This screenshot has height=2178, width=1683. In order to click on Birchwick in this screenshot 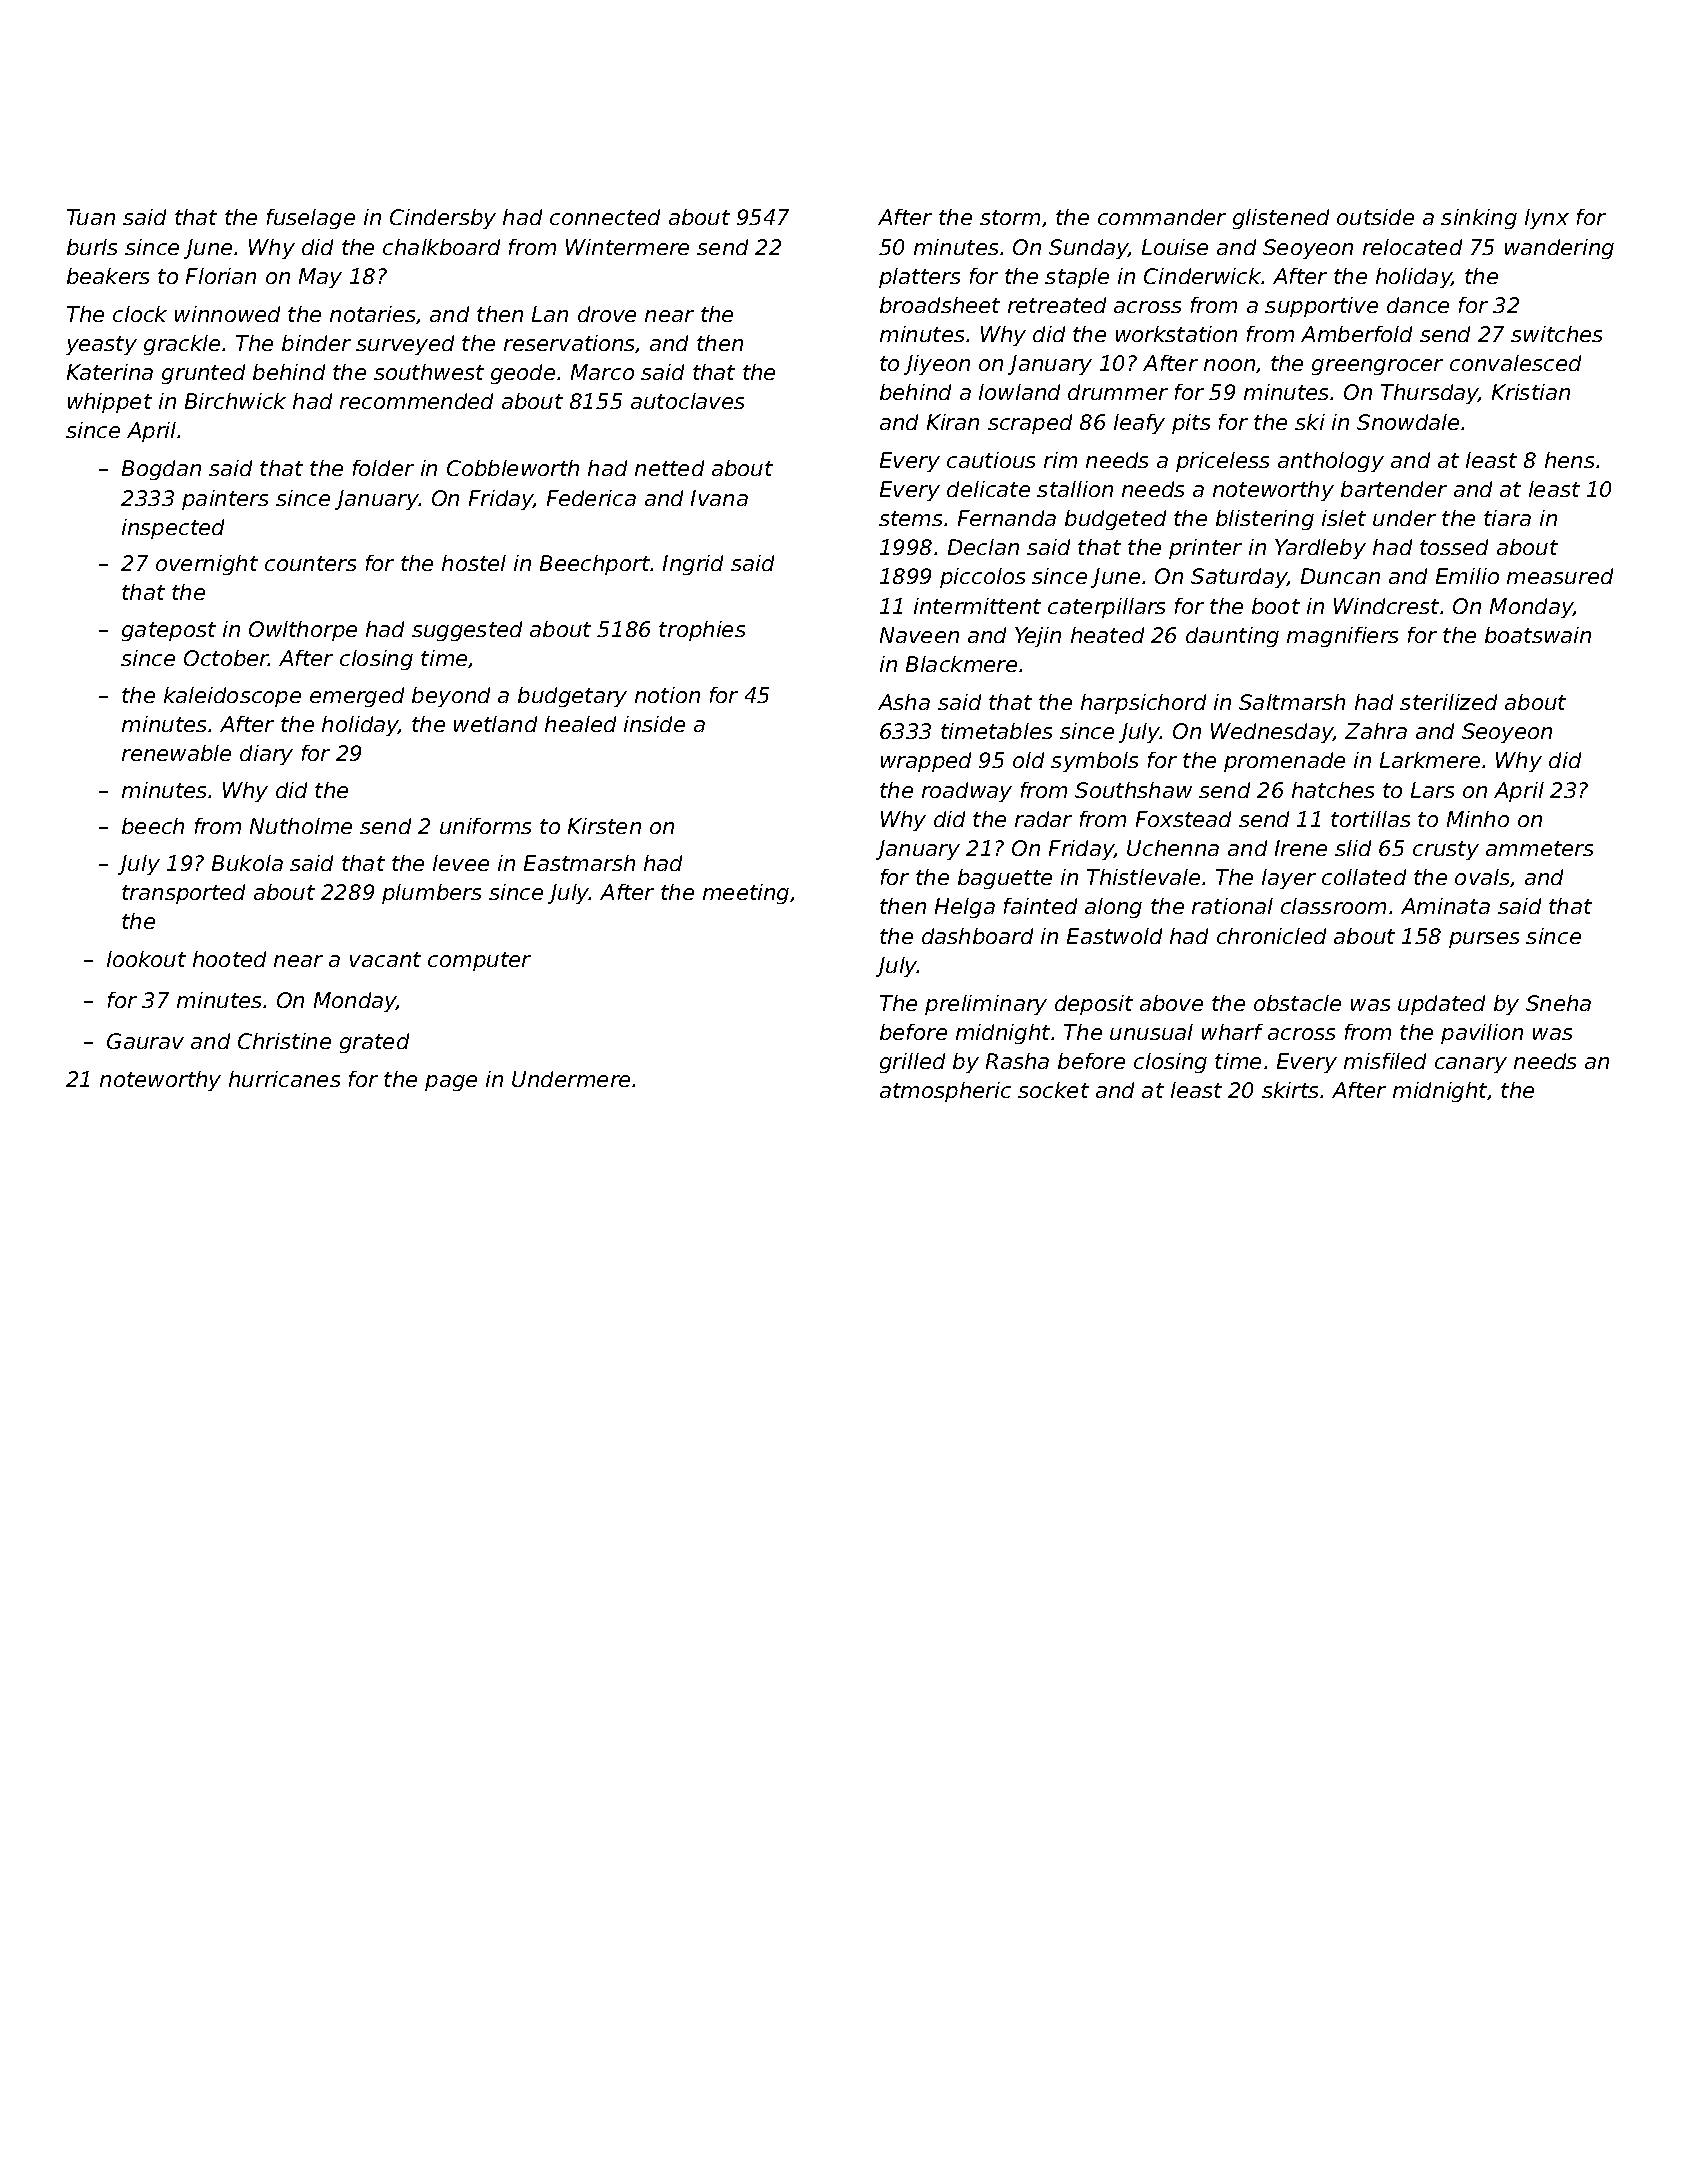, I will do `click(235, 401)`.
